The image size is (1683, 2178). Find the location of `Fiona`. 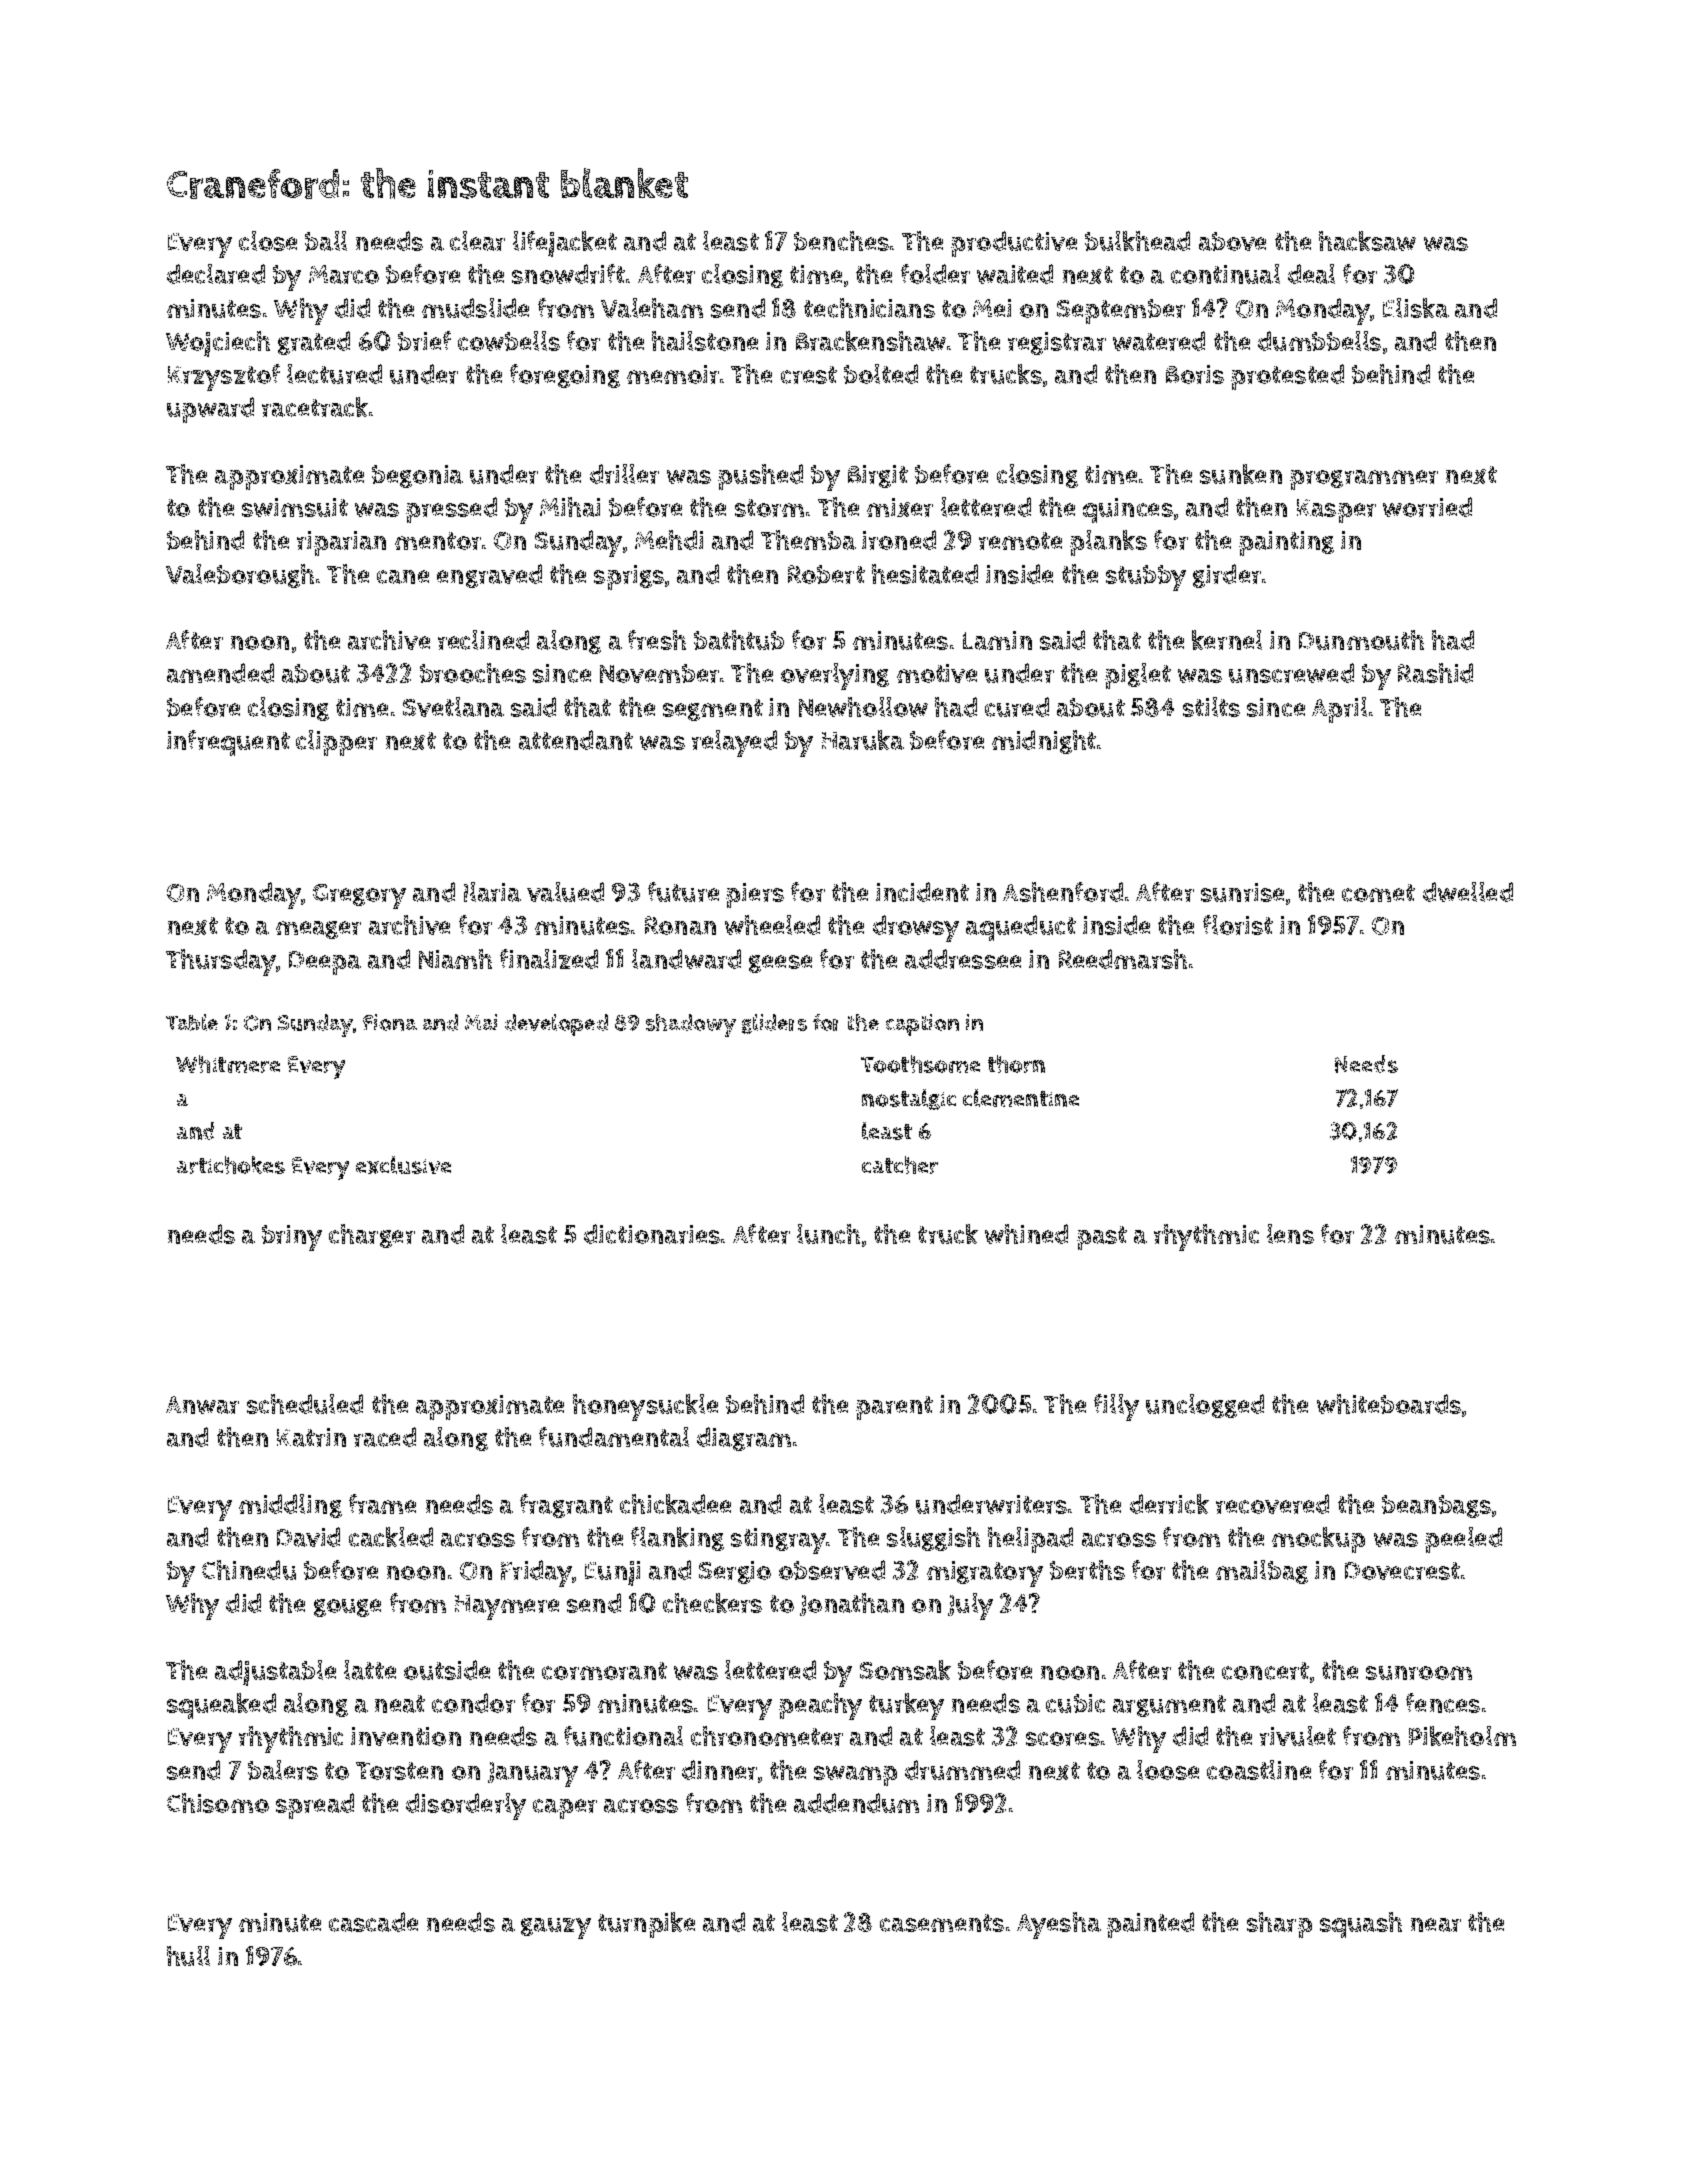

Fiona is located at coordinates (390, 1022).
